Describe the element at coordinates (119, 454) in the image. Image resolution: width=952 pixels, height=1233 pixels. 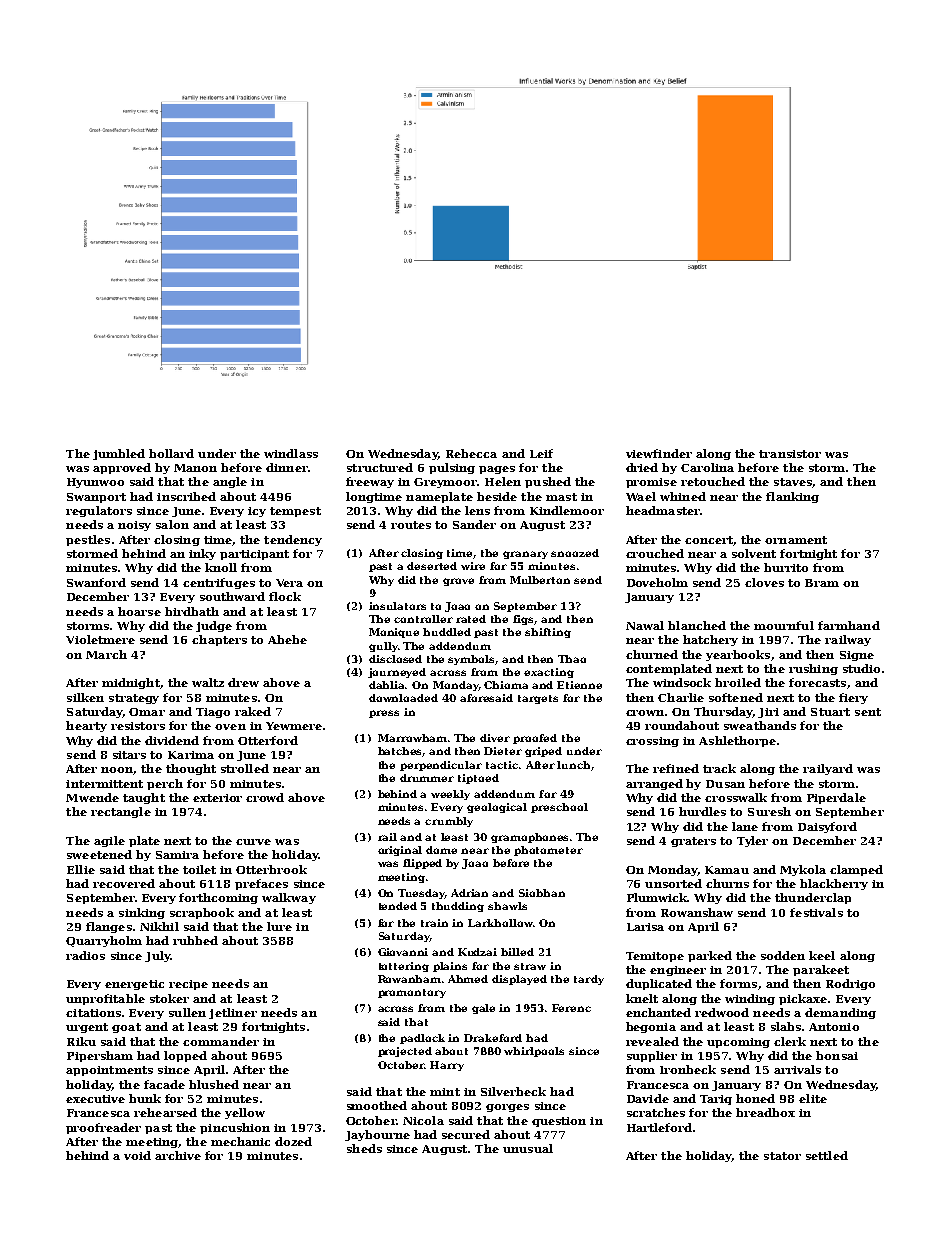
I see `jumbled` at that location.
